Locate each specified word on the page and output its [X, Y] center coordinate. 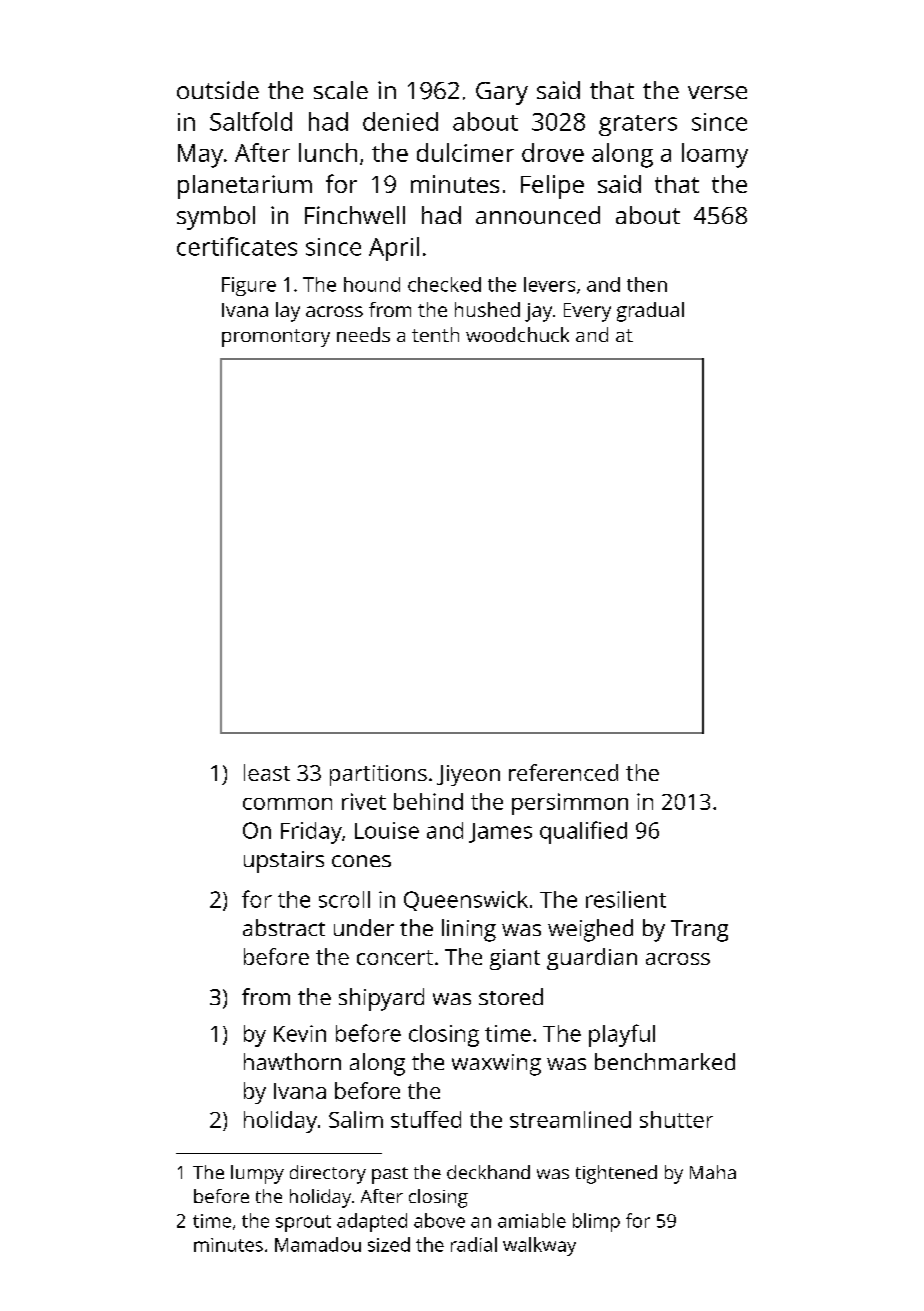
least [267, 772]
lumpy [257, 1174]
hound [372, 284]
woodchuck [517, 334]
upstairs [284, 862]
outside [218, 90]
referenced [563, 772]
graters [638, 125]
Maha [713, 1172]
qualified [583, 832]
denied [400, 121]
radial [474, 1244]
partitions [378, 775]
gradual [650, 312]
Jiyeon [468, 775]
